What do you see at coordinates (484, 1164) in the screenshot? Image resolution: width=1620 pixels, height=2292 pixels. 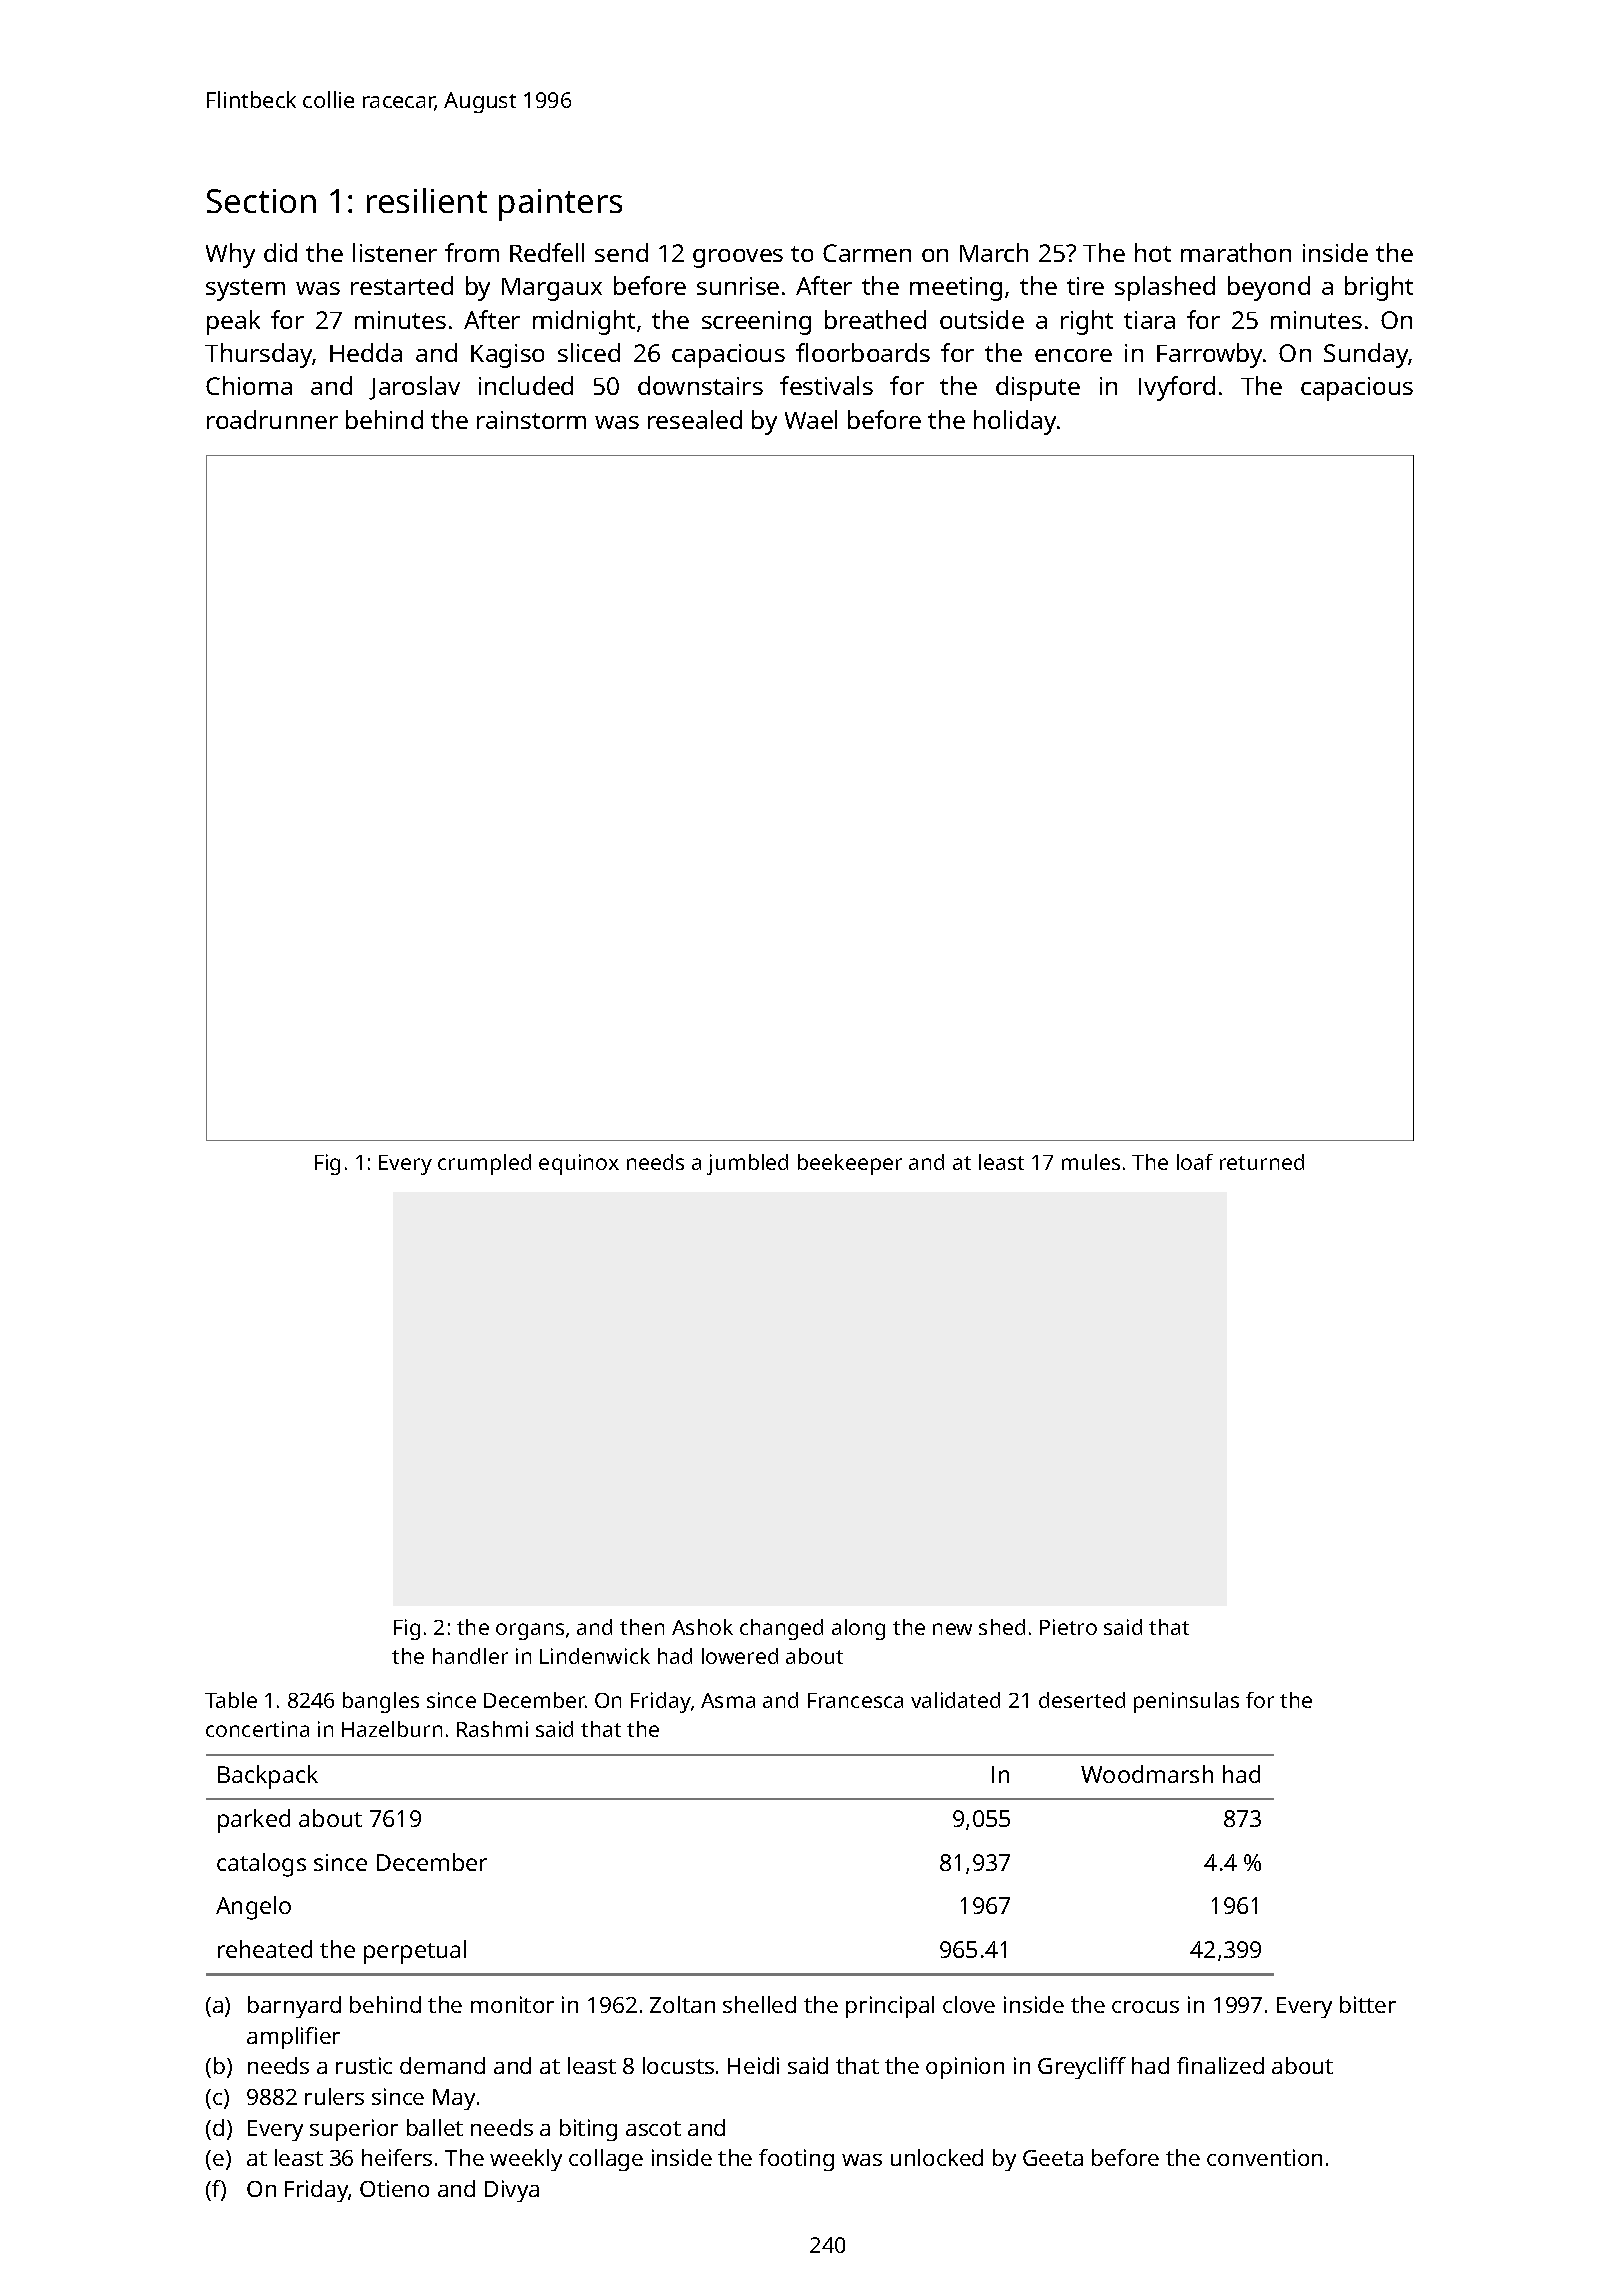 I see `crumpled` at bounding box center [484, 1164].
